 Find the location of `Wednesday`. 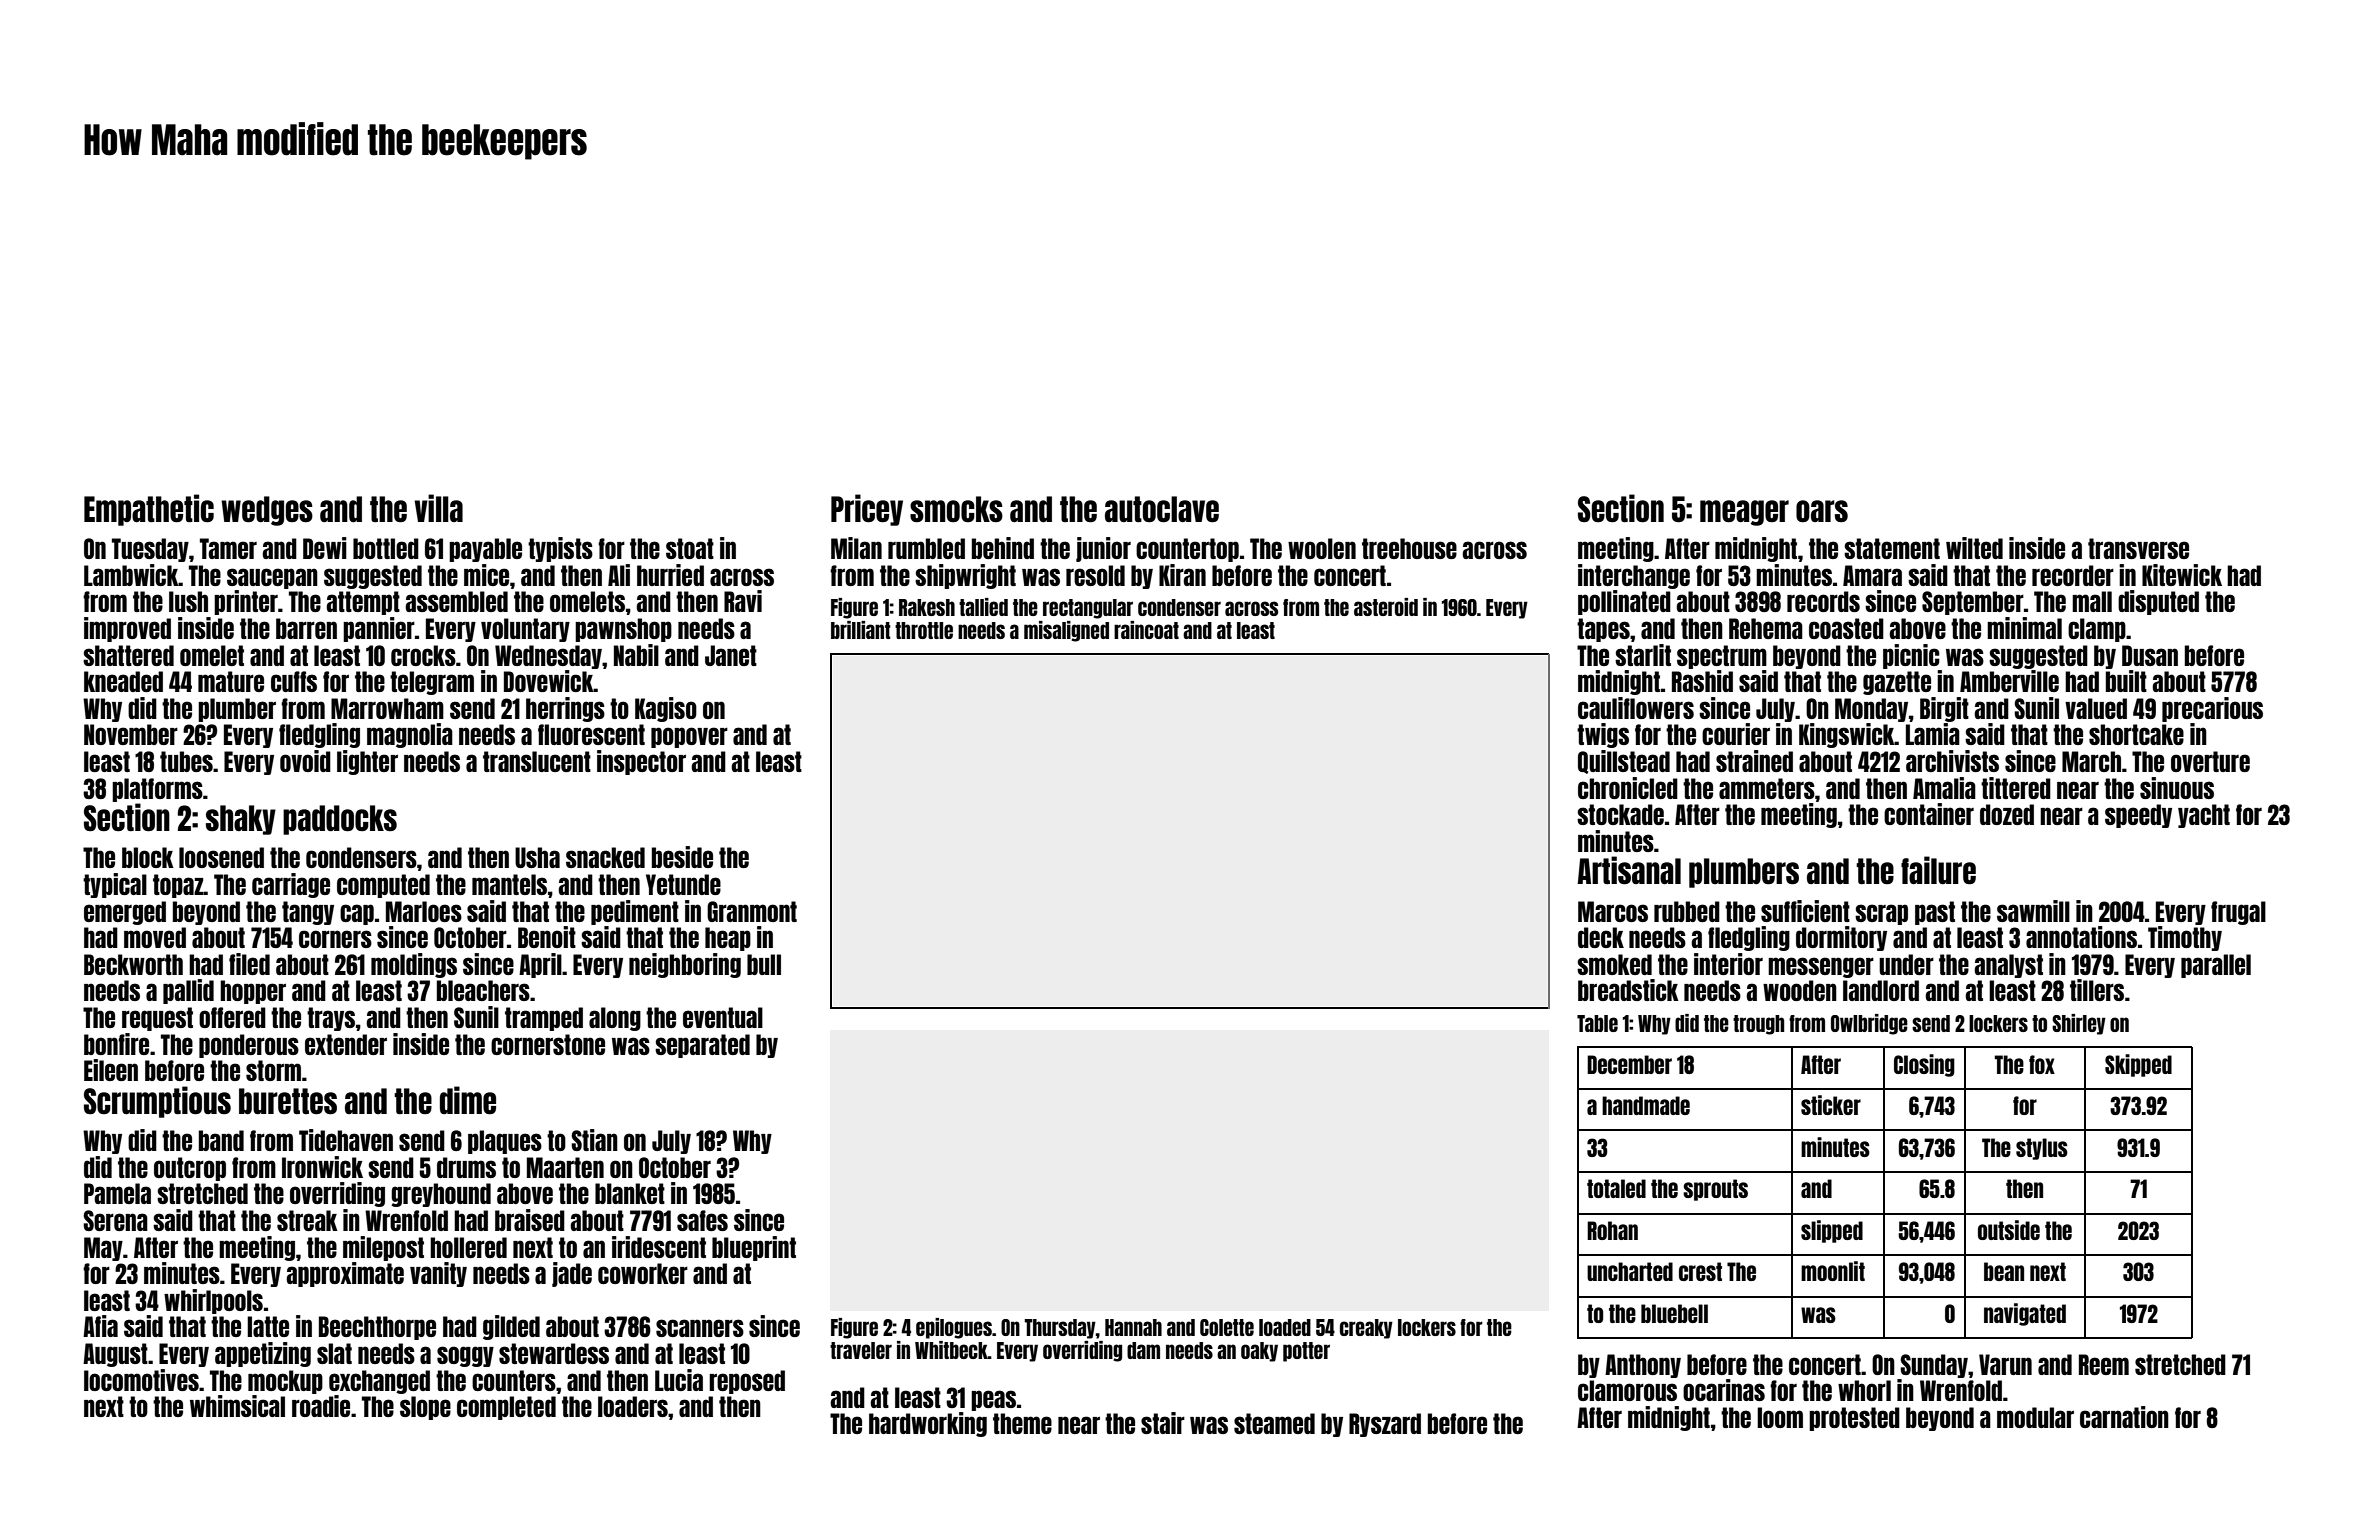

Wednesday is located at coordinates (548, 657).
